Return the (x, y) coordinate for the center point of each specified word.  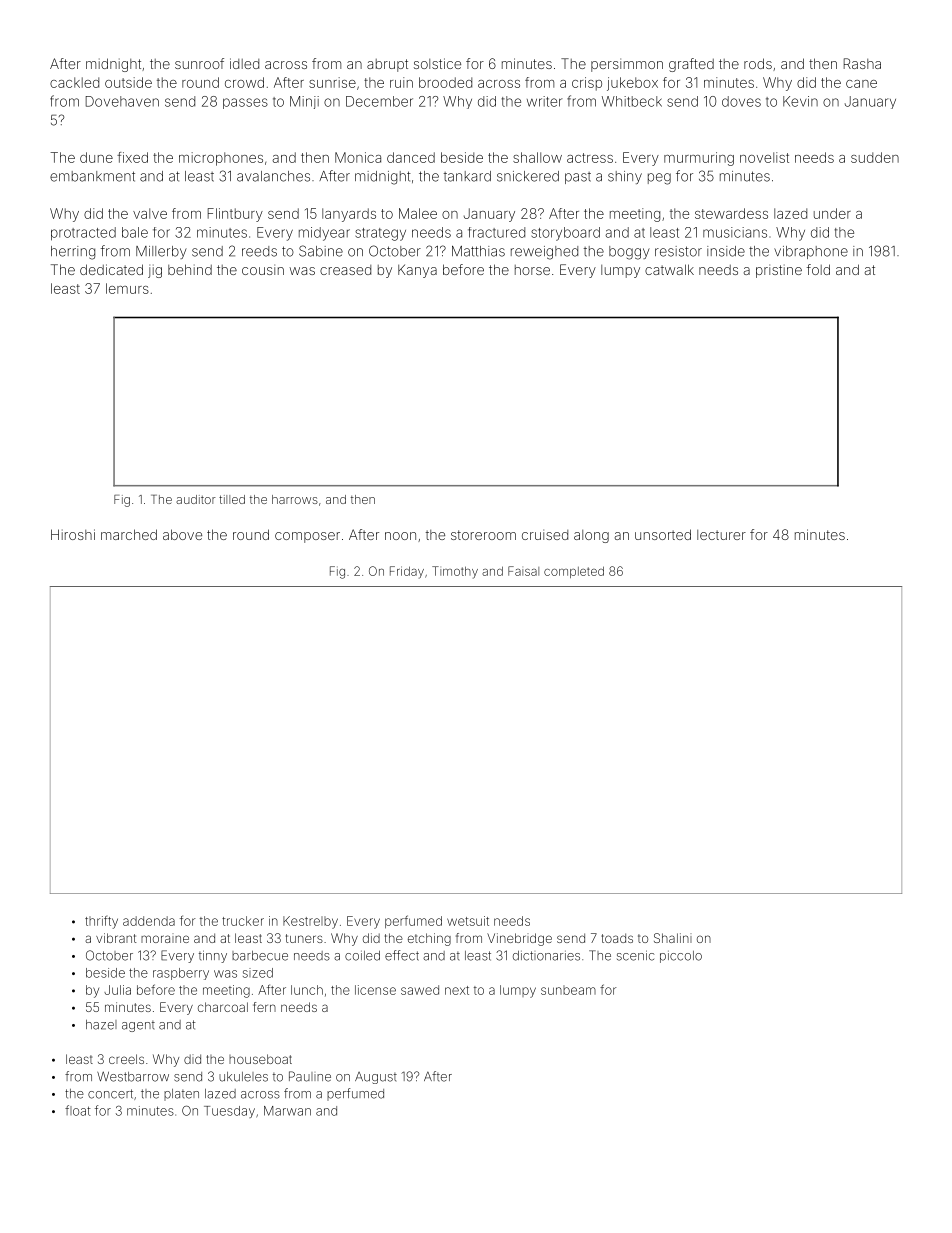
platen (181, 1095)
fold (818, 269)
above (182, 534)
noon (400, 536)
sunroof (199, 63)
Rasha (862, 63)
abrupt (387, 65)
